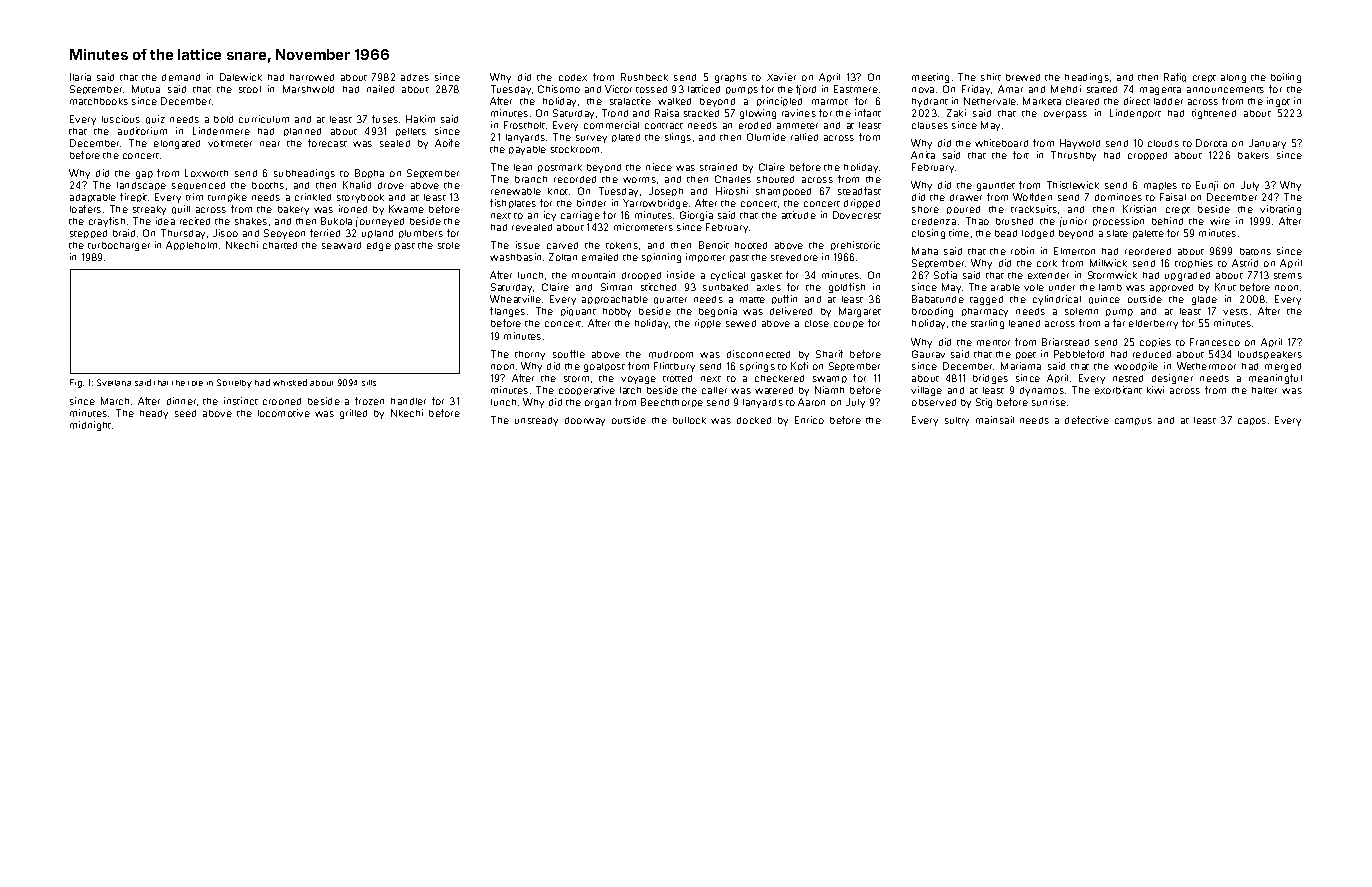 Image resolution: width=1372 pixels, height=887 pixels. I want to click on closing, so click(928, 234).
